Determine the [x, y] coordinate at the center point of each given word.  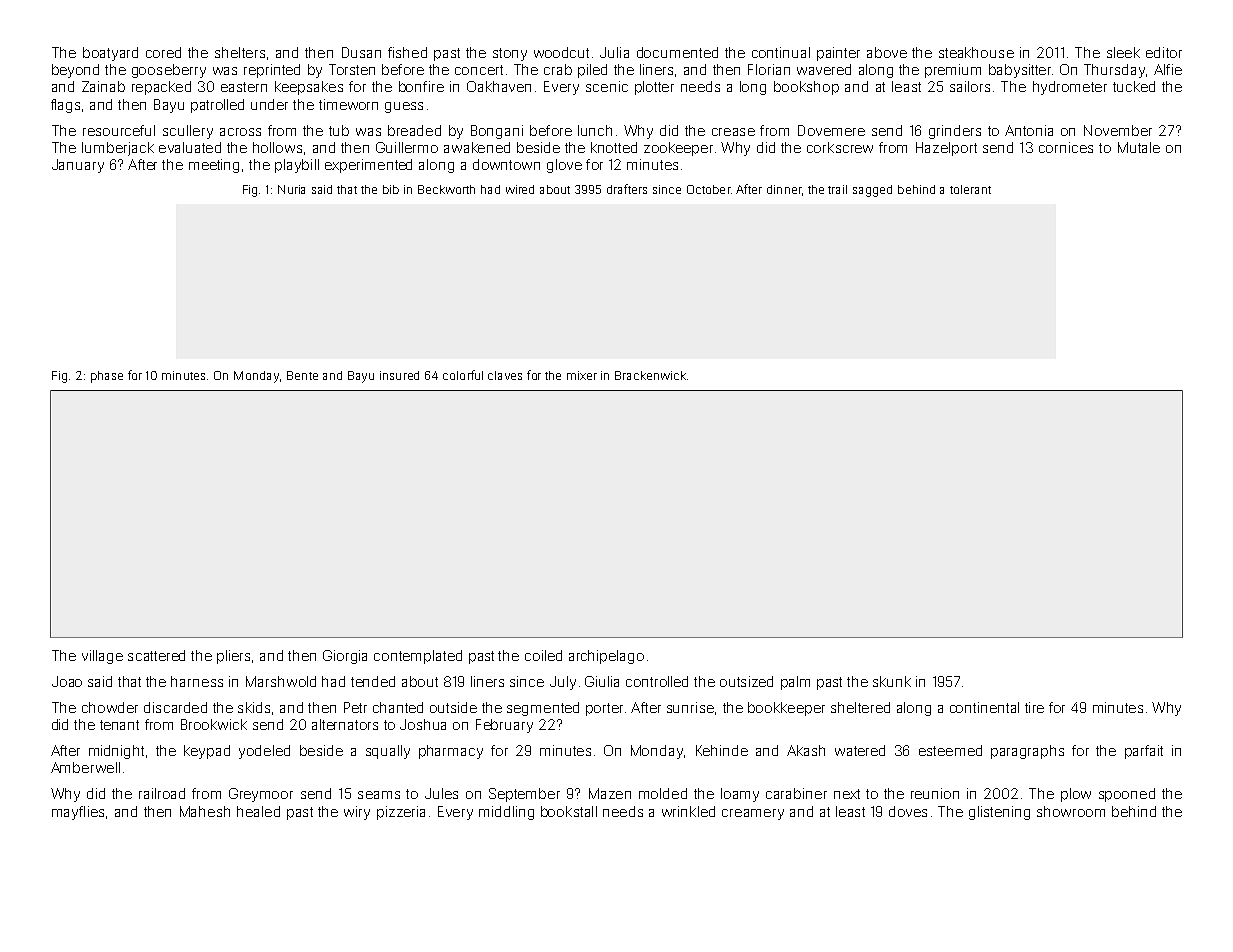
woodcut [561, 52]
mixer [582, 375]
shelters [240, 52]
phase [107, 377]
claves [505, 375]
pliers [233, 657]
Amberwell [85, 767]
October [709, 189]
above [887, 52]
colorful [463, 375]
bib [391, 189]
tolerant [970, 189]
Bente [302, 375]
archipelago [606, 657]
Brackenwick [650, 375]
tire [1034, 707]
